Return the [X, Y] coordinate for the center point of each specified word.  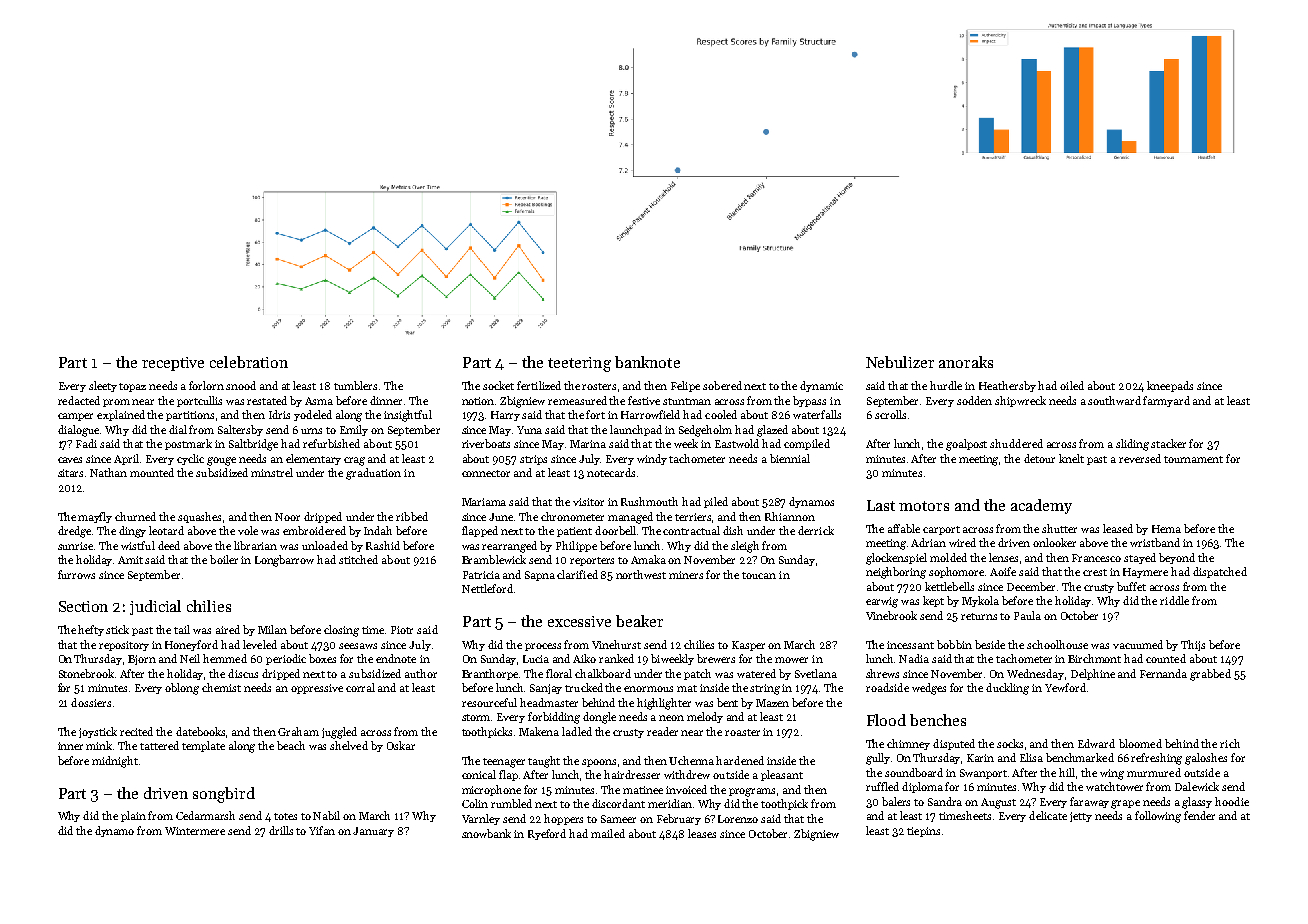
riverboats [486, 443]
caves [70, 460]
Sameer [618, 819]
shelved [349, 745]
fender [1199, 815]
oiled [1072, 385]
